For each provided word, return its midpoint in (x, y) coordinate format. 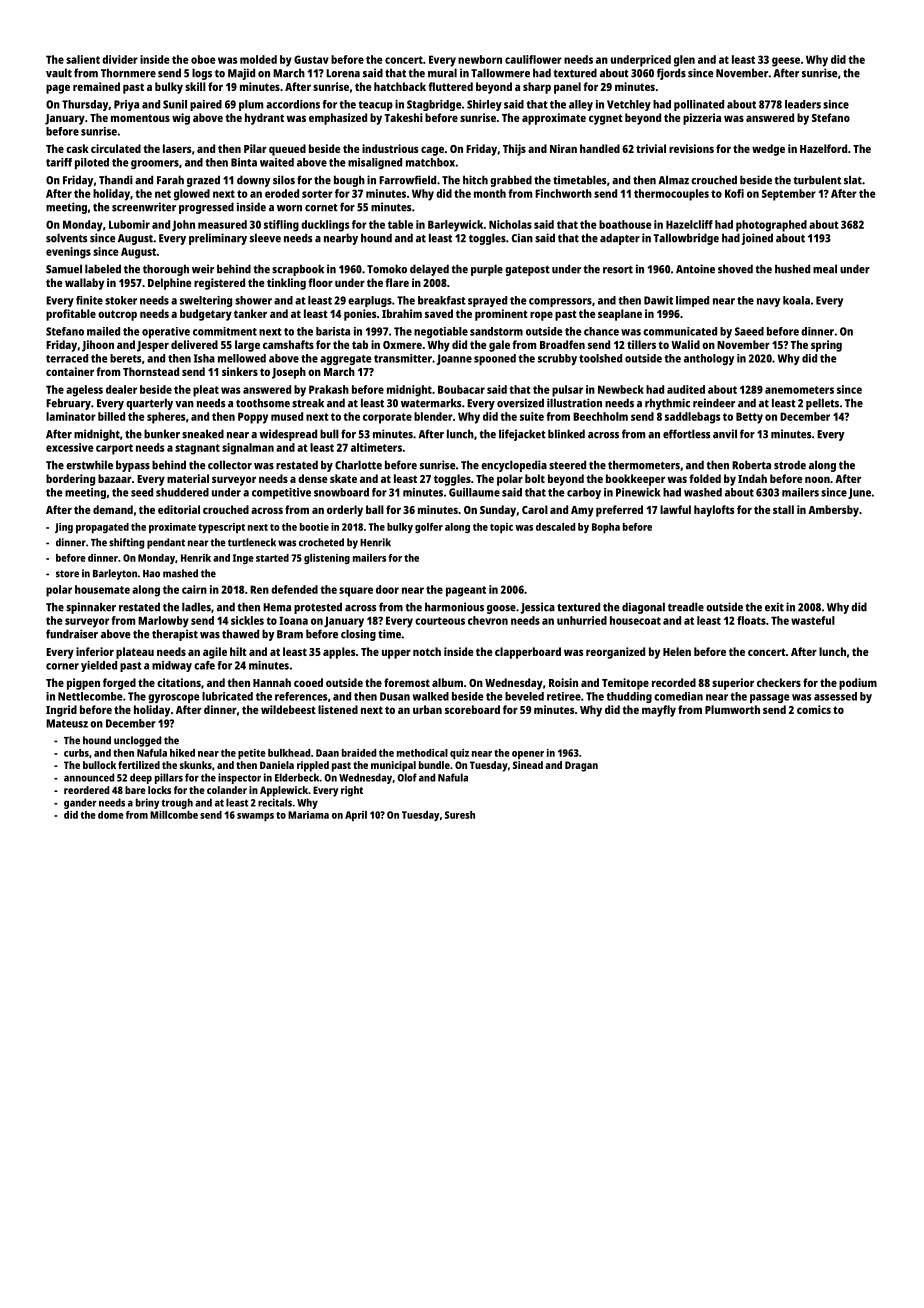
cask (77, 148)
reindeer (714, 403)
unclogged (137, 741)
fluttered (450, 86)
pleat (206, 391)
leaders (803, 104)
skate (343, 478)
